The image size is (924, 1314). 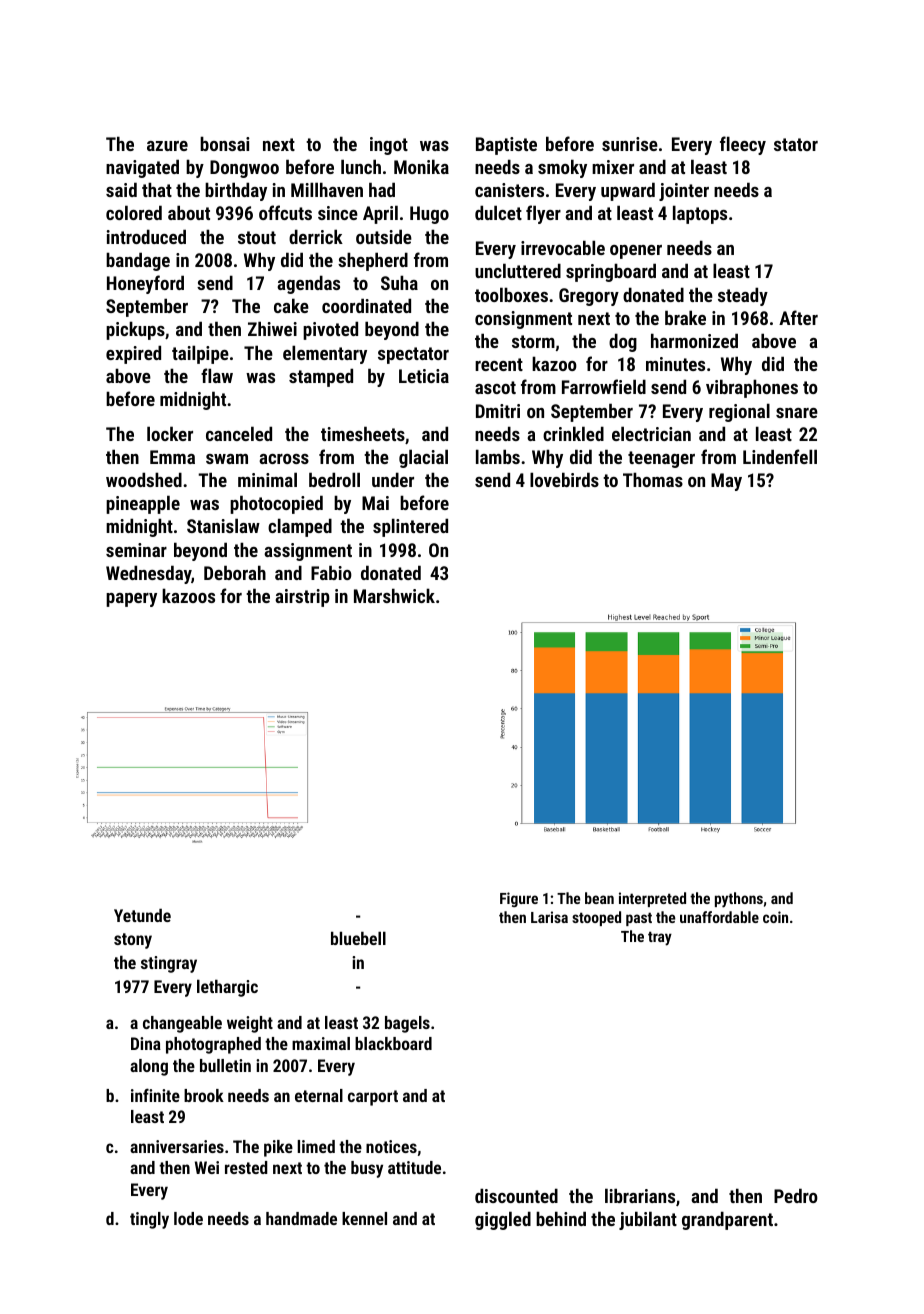 I want to click on Thomas, so click(x=653, y=479).
